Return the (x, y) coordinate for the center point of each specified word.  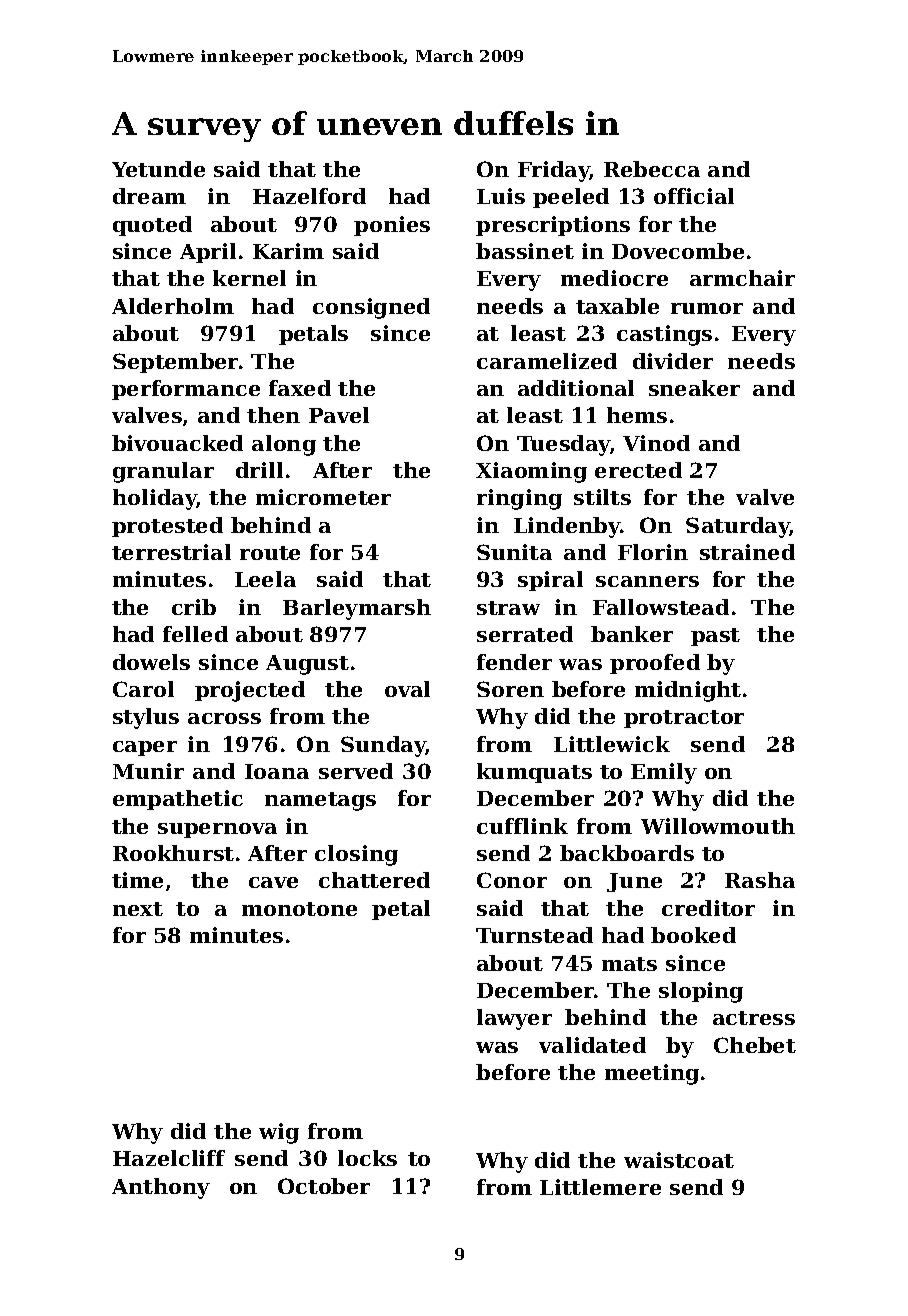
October (324, 1186)
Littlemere (600, 1187)
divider (673, 361)
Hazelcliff (169, 1158)
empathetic (178, 800)
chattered (374, 880)
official (694, 196)
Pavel (339, 415)
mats (629, 964)
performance (186, 390)
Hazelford (309, 196)
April (208, 253)
